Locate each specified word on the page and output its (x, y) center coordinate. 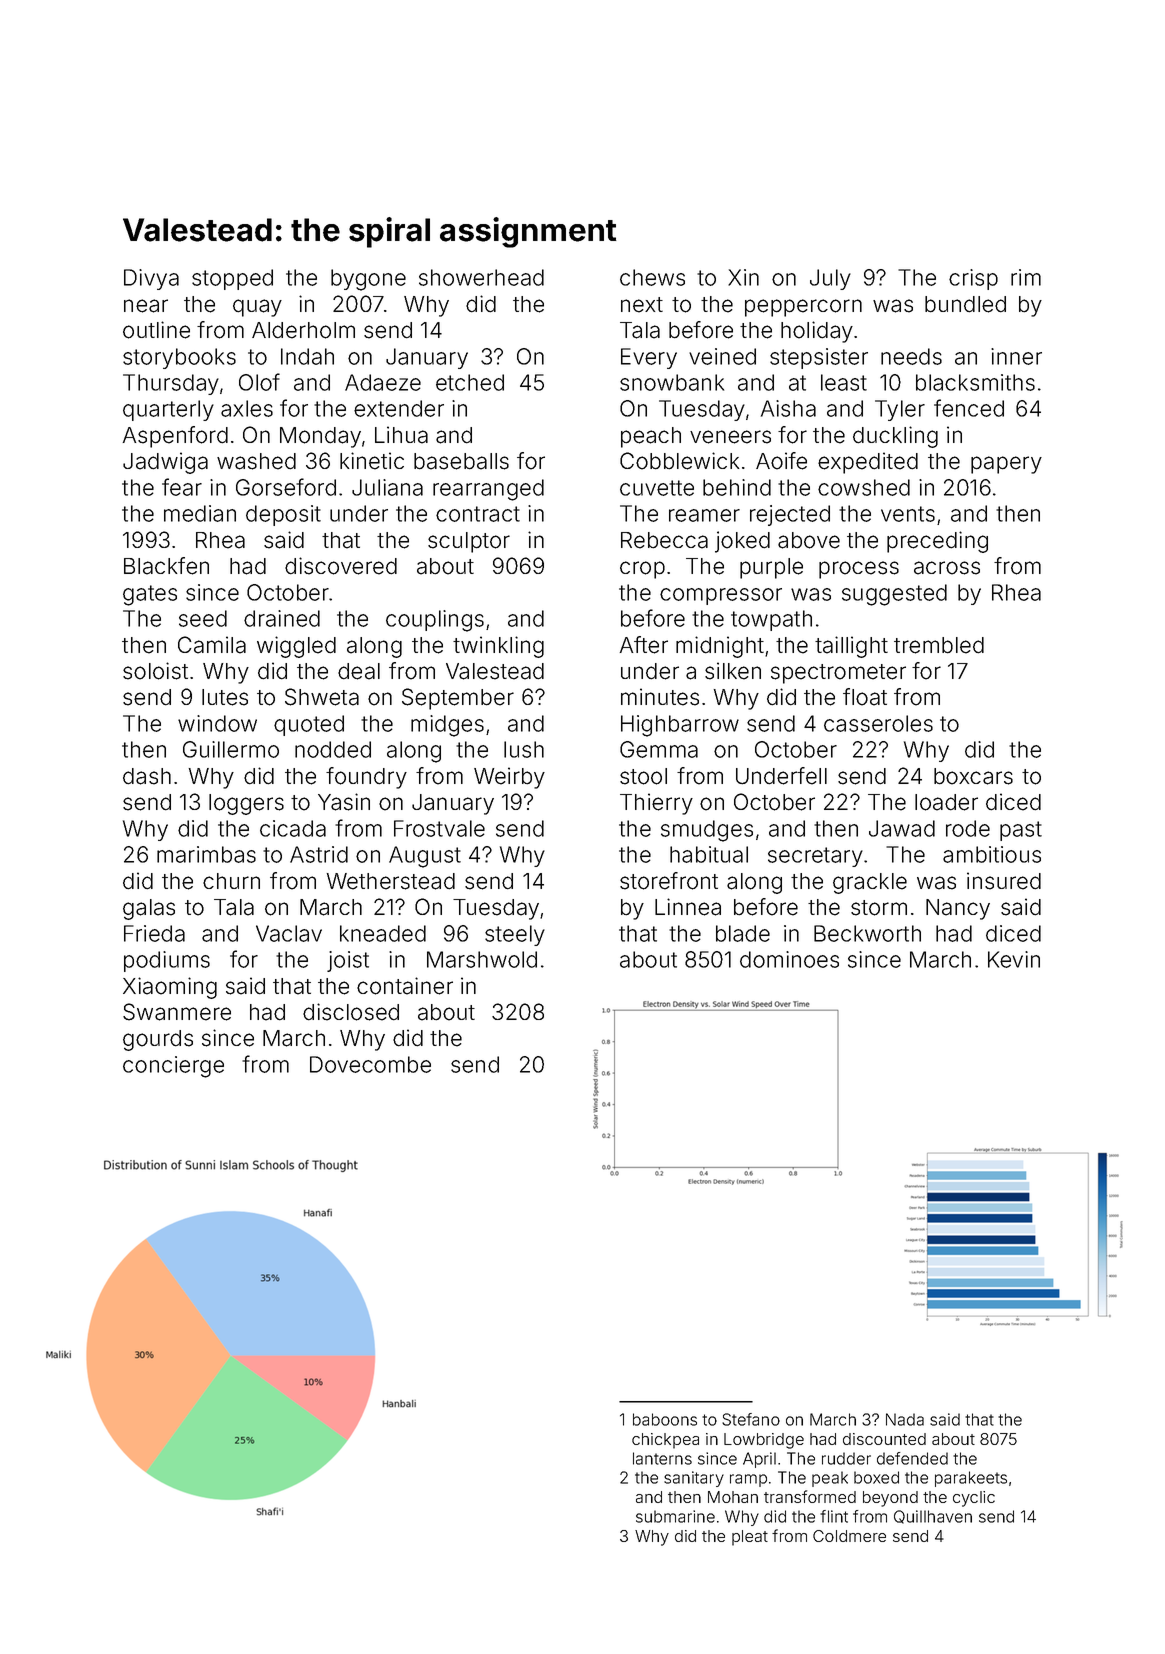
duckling (895, 437)
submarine (675, 1516)
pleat (750, 1538)
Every (649, 358)
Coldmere (849, 1536)
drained (282, 618)
